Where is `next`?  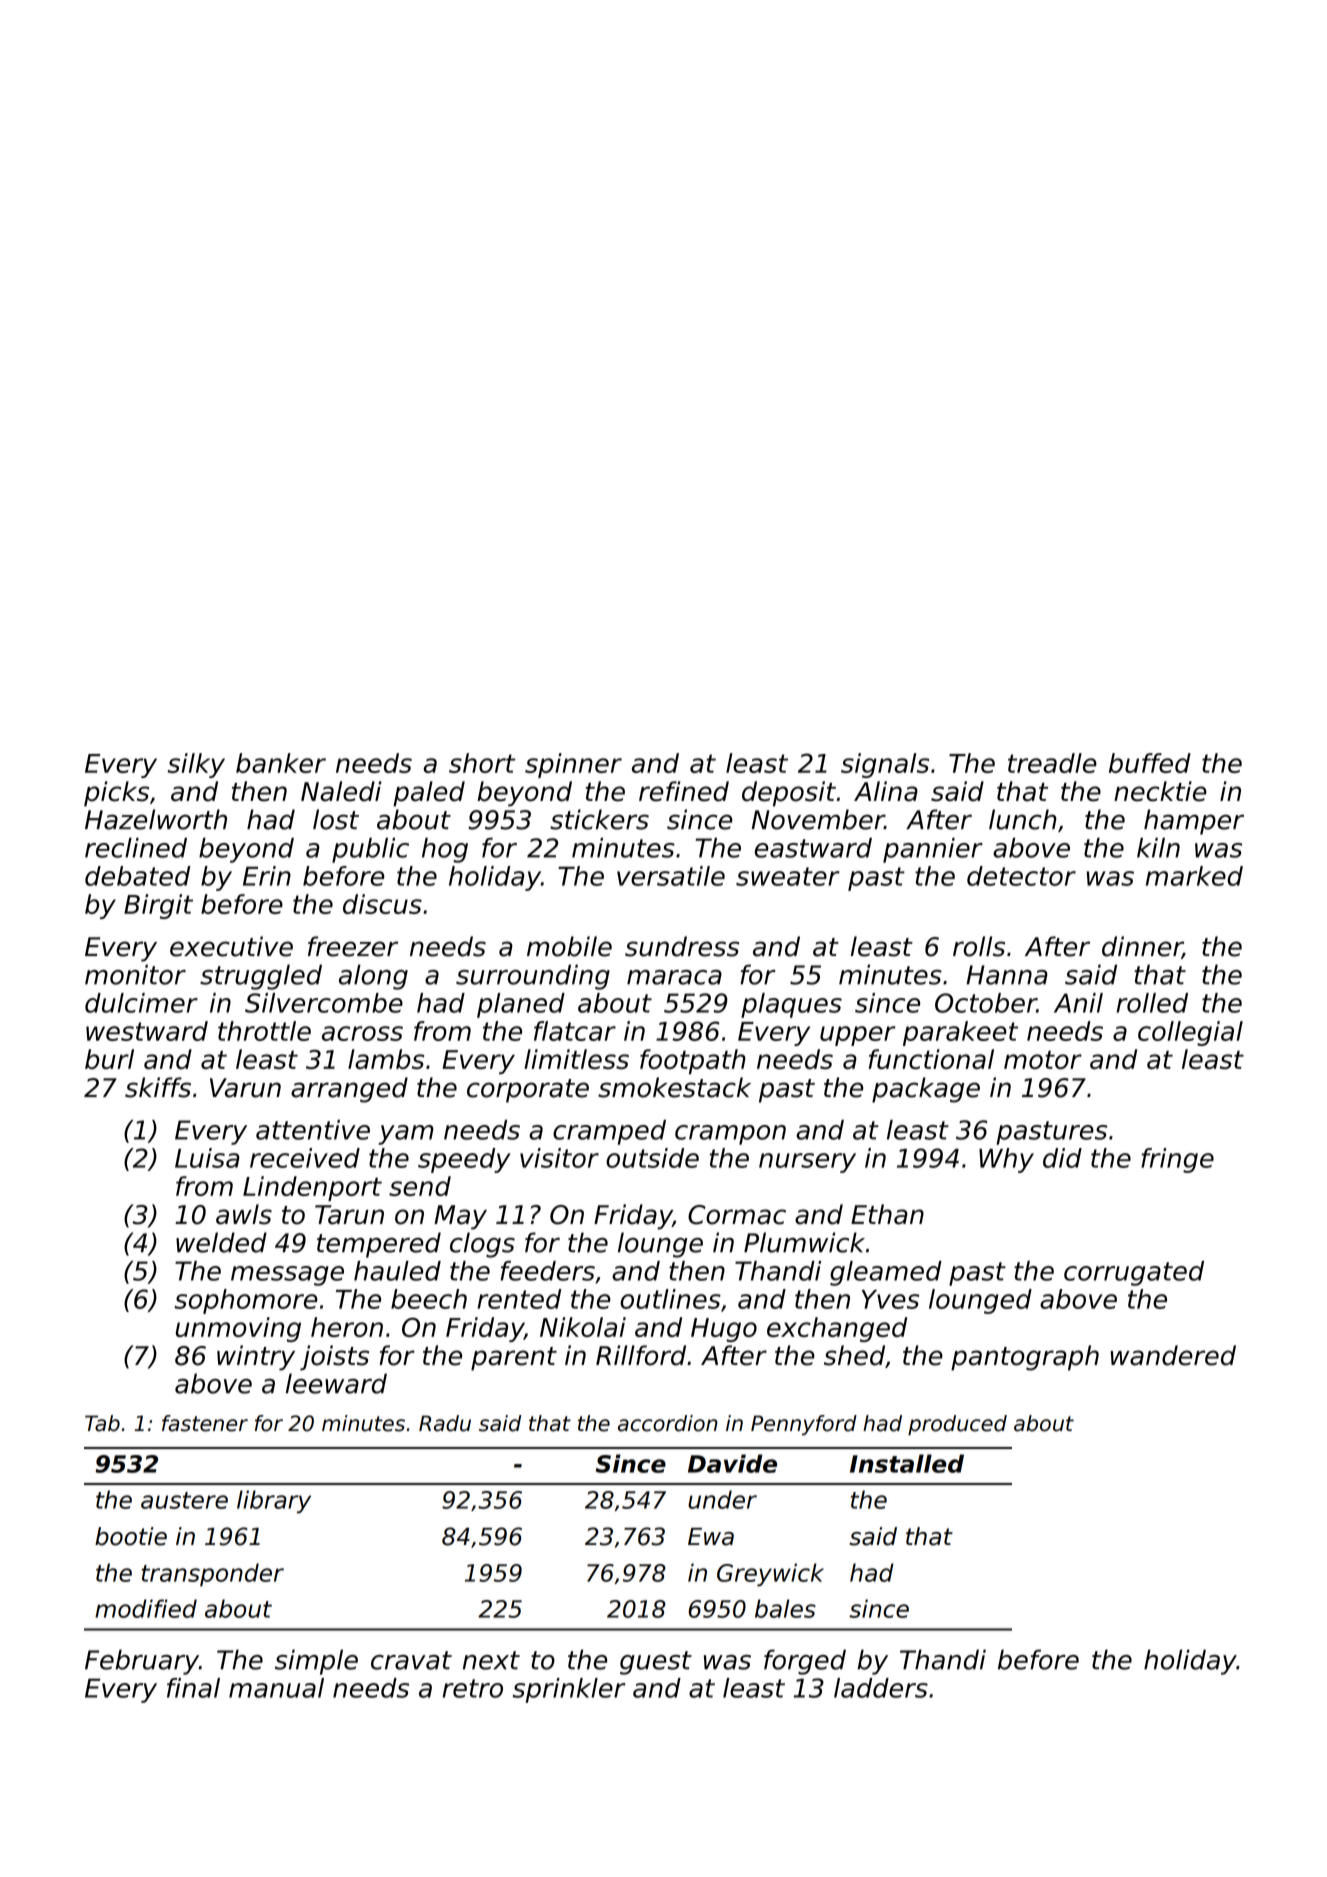 next is located at coordinates (491, 1660).
